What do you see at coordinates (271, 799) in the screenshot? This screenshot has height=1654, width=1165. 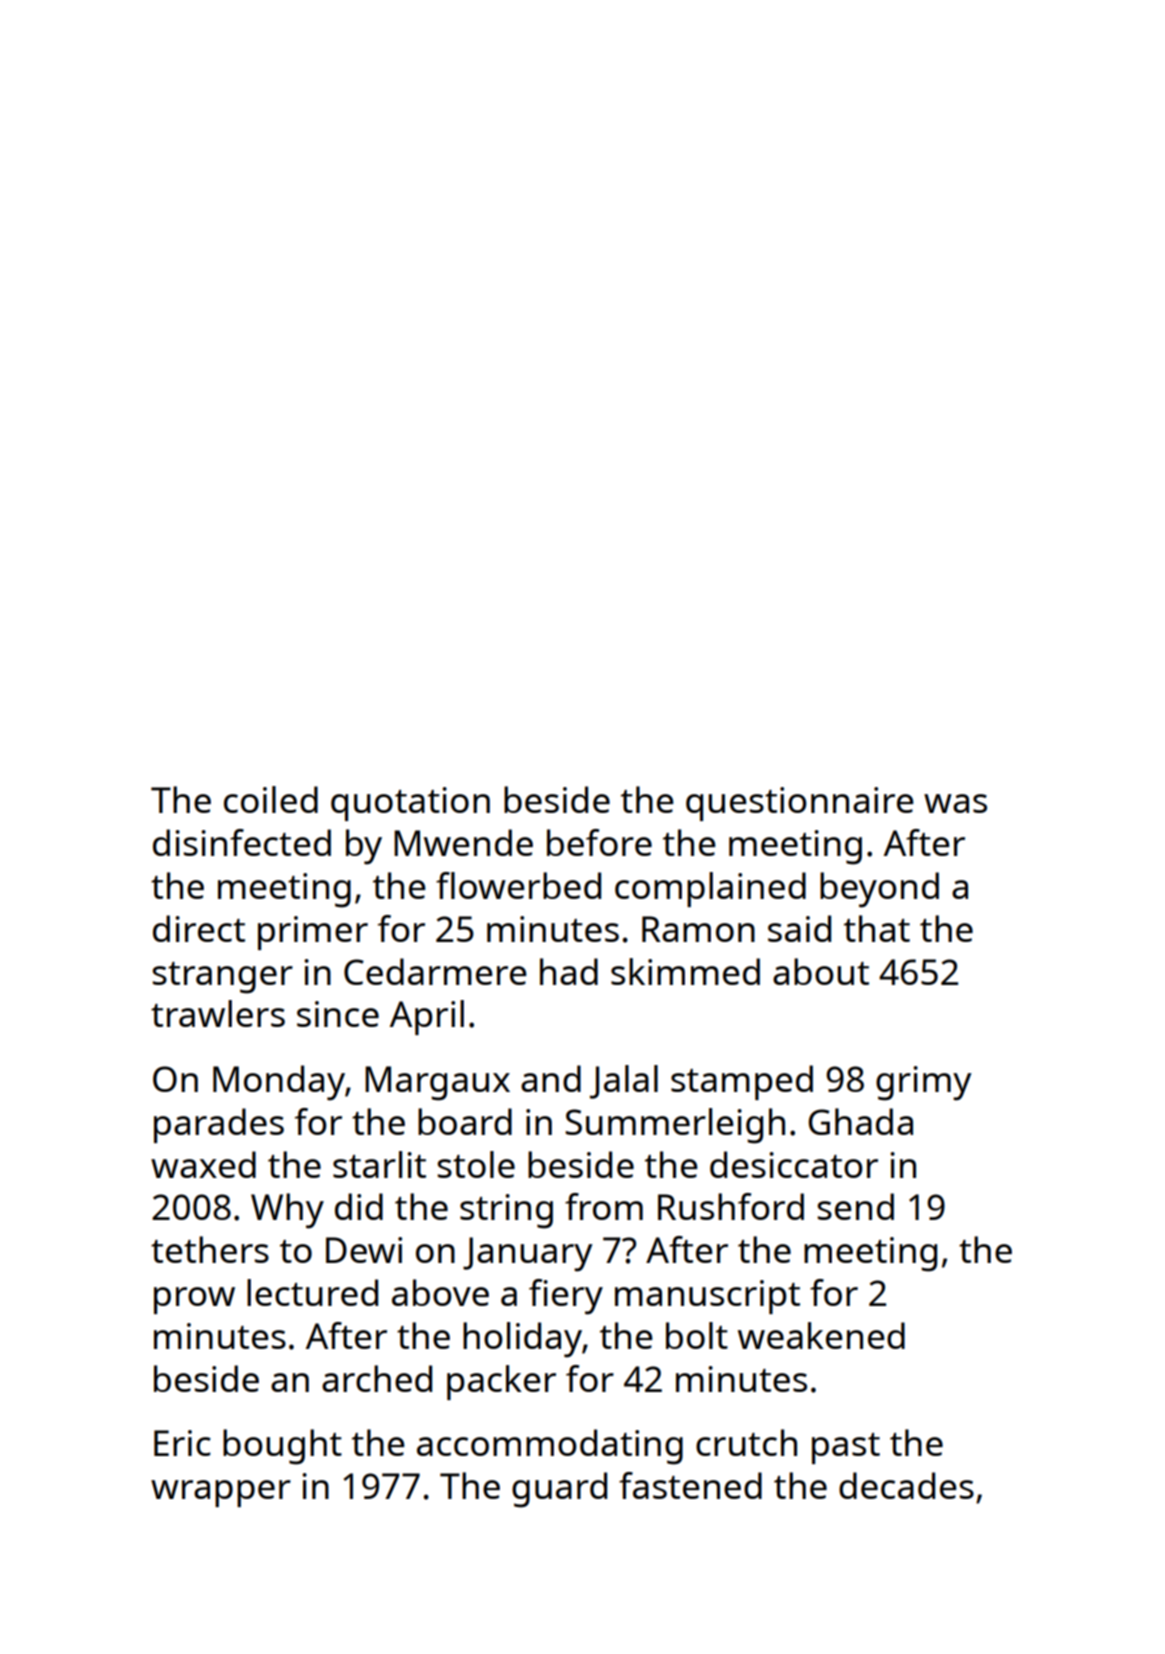 I see `coiled` at bounding box center [271, 799].
